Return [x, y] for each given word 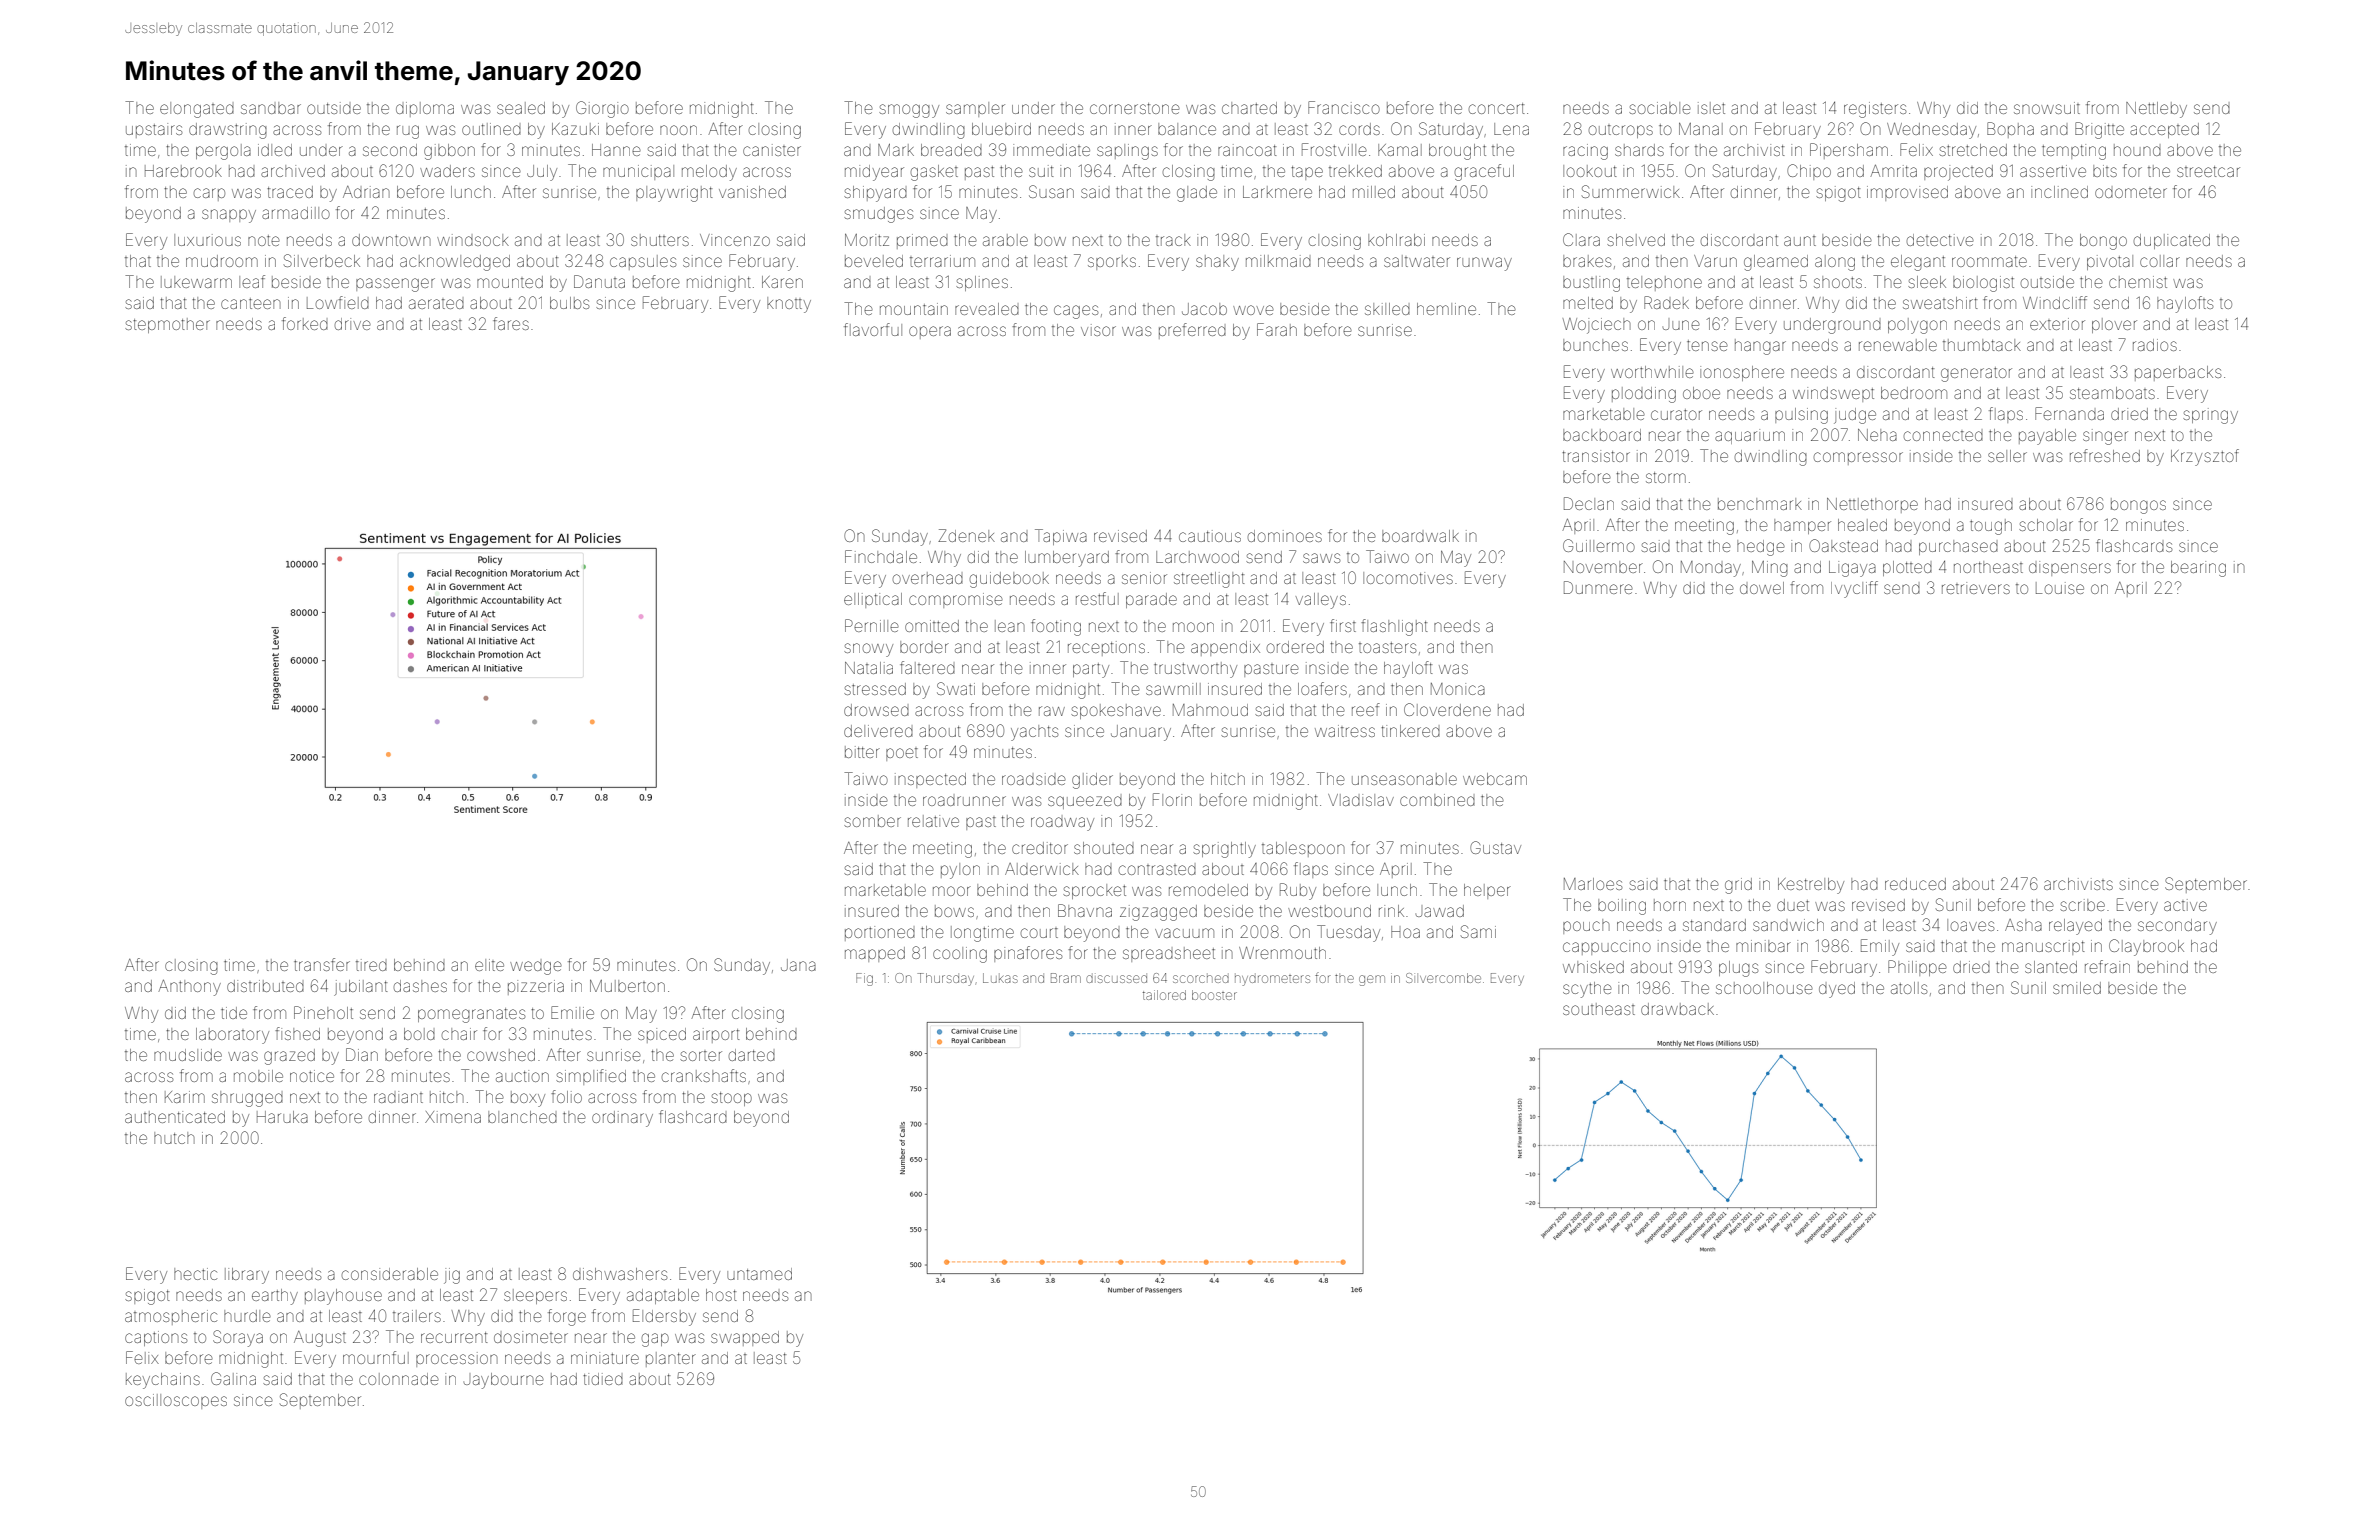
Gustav [1495, 847]
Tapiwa [1061, 537]
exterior [2057, 324]
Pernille [872, 625]
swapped [745, 1338]
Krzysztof [2205, 457]
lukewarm [196, 282]
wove [1253, 310]
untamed [759, 1274]
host [721, 1295]
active [2185, 905]
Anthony [189, 988]
